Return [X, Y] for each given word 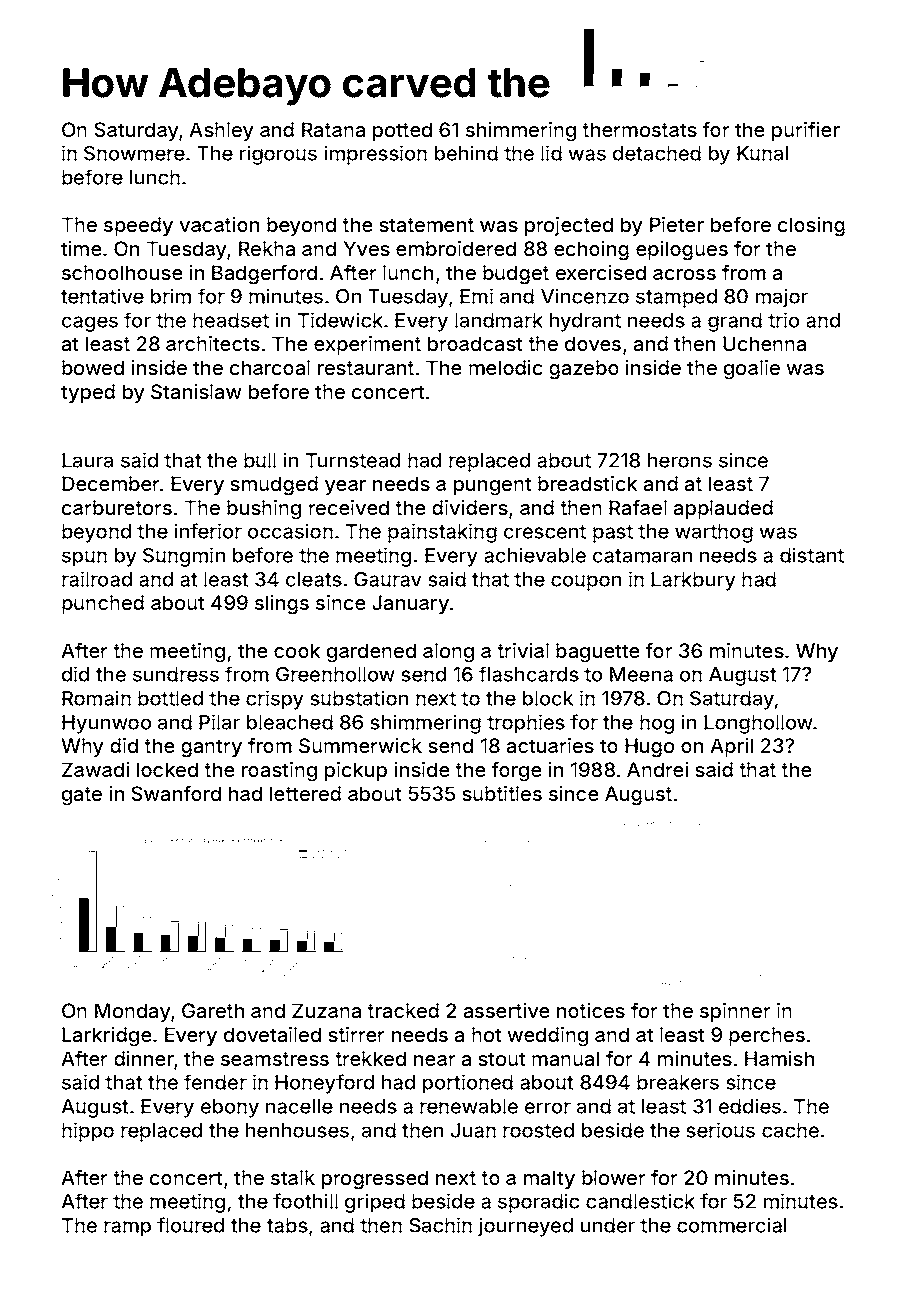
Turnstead [353, 460]
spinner [735, 1012]
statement [426, 225]
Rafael [638, 507]
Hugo [649, 748]
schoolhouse [122, 272]
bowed [93, 367]
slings [282, 605]
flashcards [529, 674]
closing [811, 227]
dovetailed [272, 1034]
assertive [507, 1010]
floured [190, 1225]
